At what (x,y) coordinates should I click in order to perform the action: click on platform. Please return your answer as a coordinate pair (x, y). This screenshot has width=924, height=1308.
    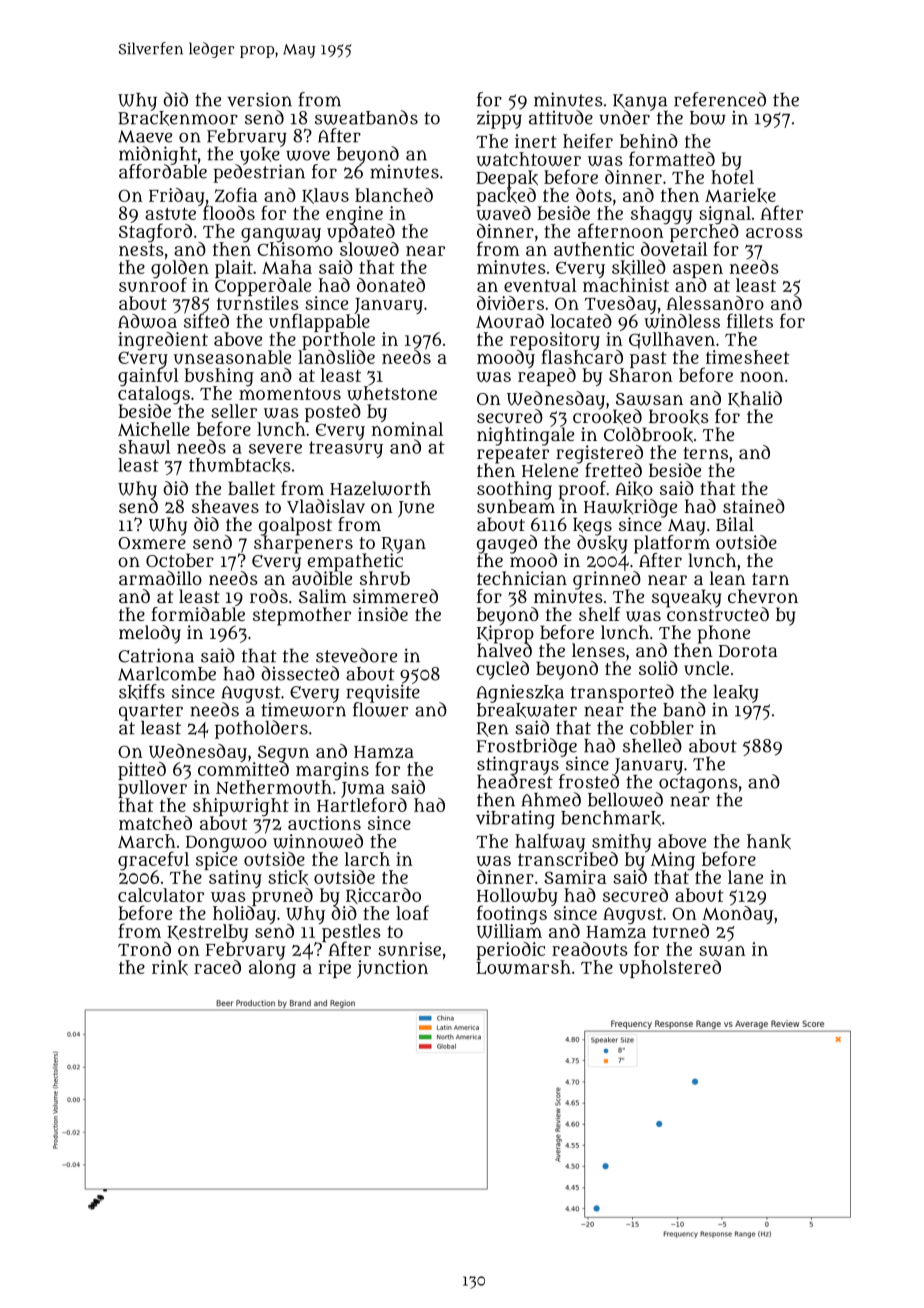
    Looking at the image, I should click on (672, 544).
